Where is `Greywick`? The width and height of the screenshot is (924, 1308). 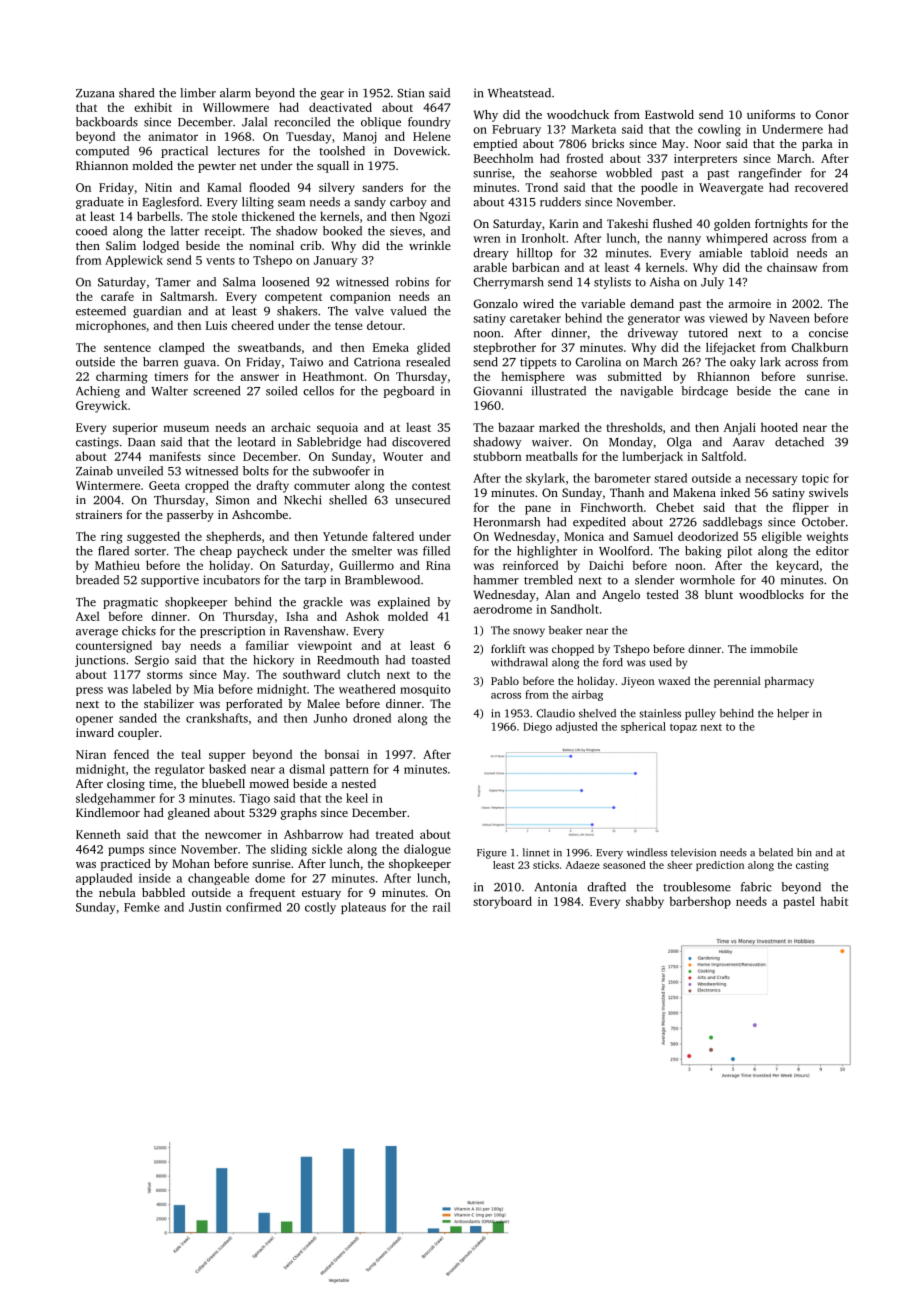
Greywick is located at coordinates (102, 406).
